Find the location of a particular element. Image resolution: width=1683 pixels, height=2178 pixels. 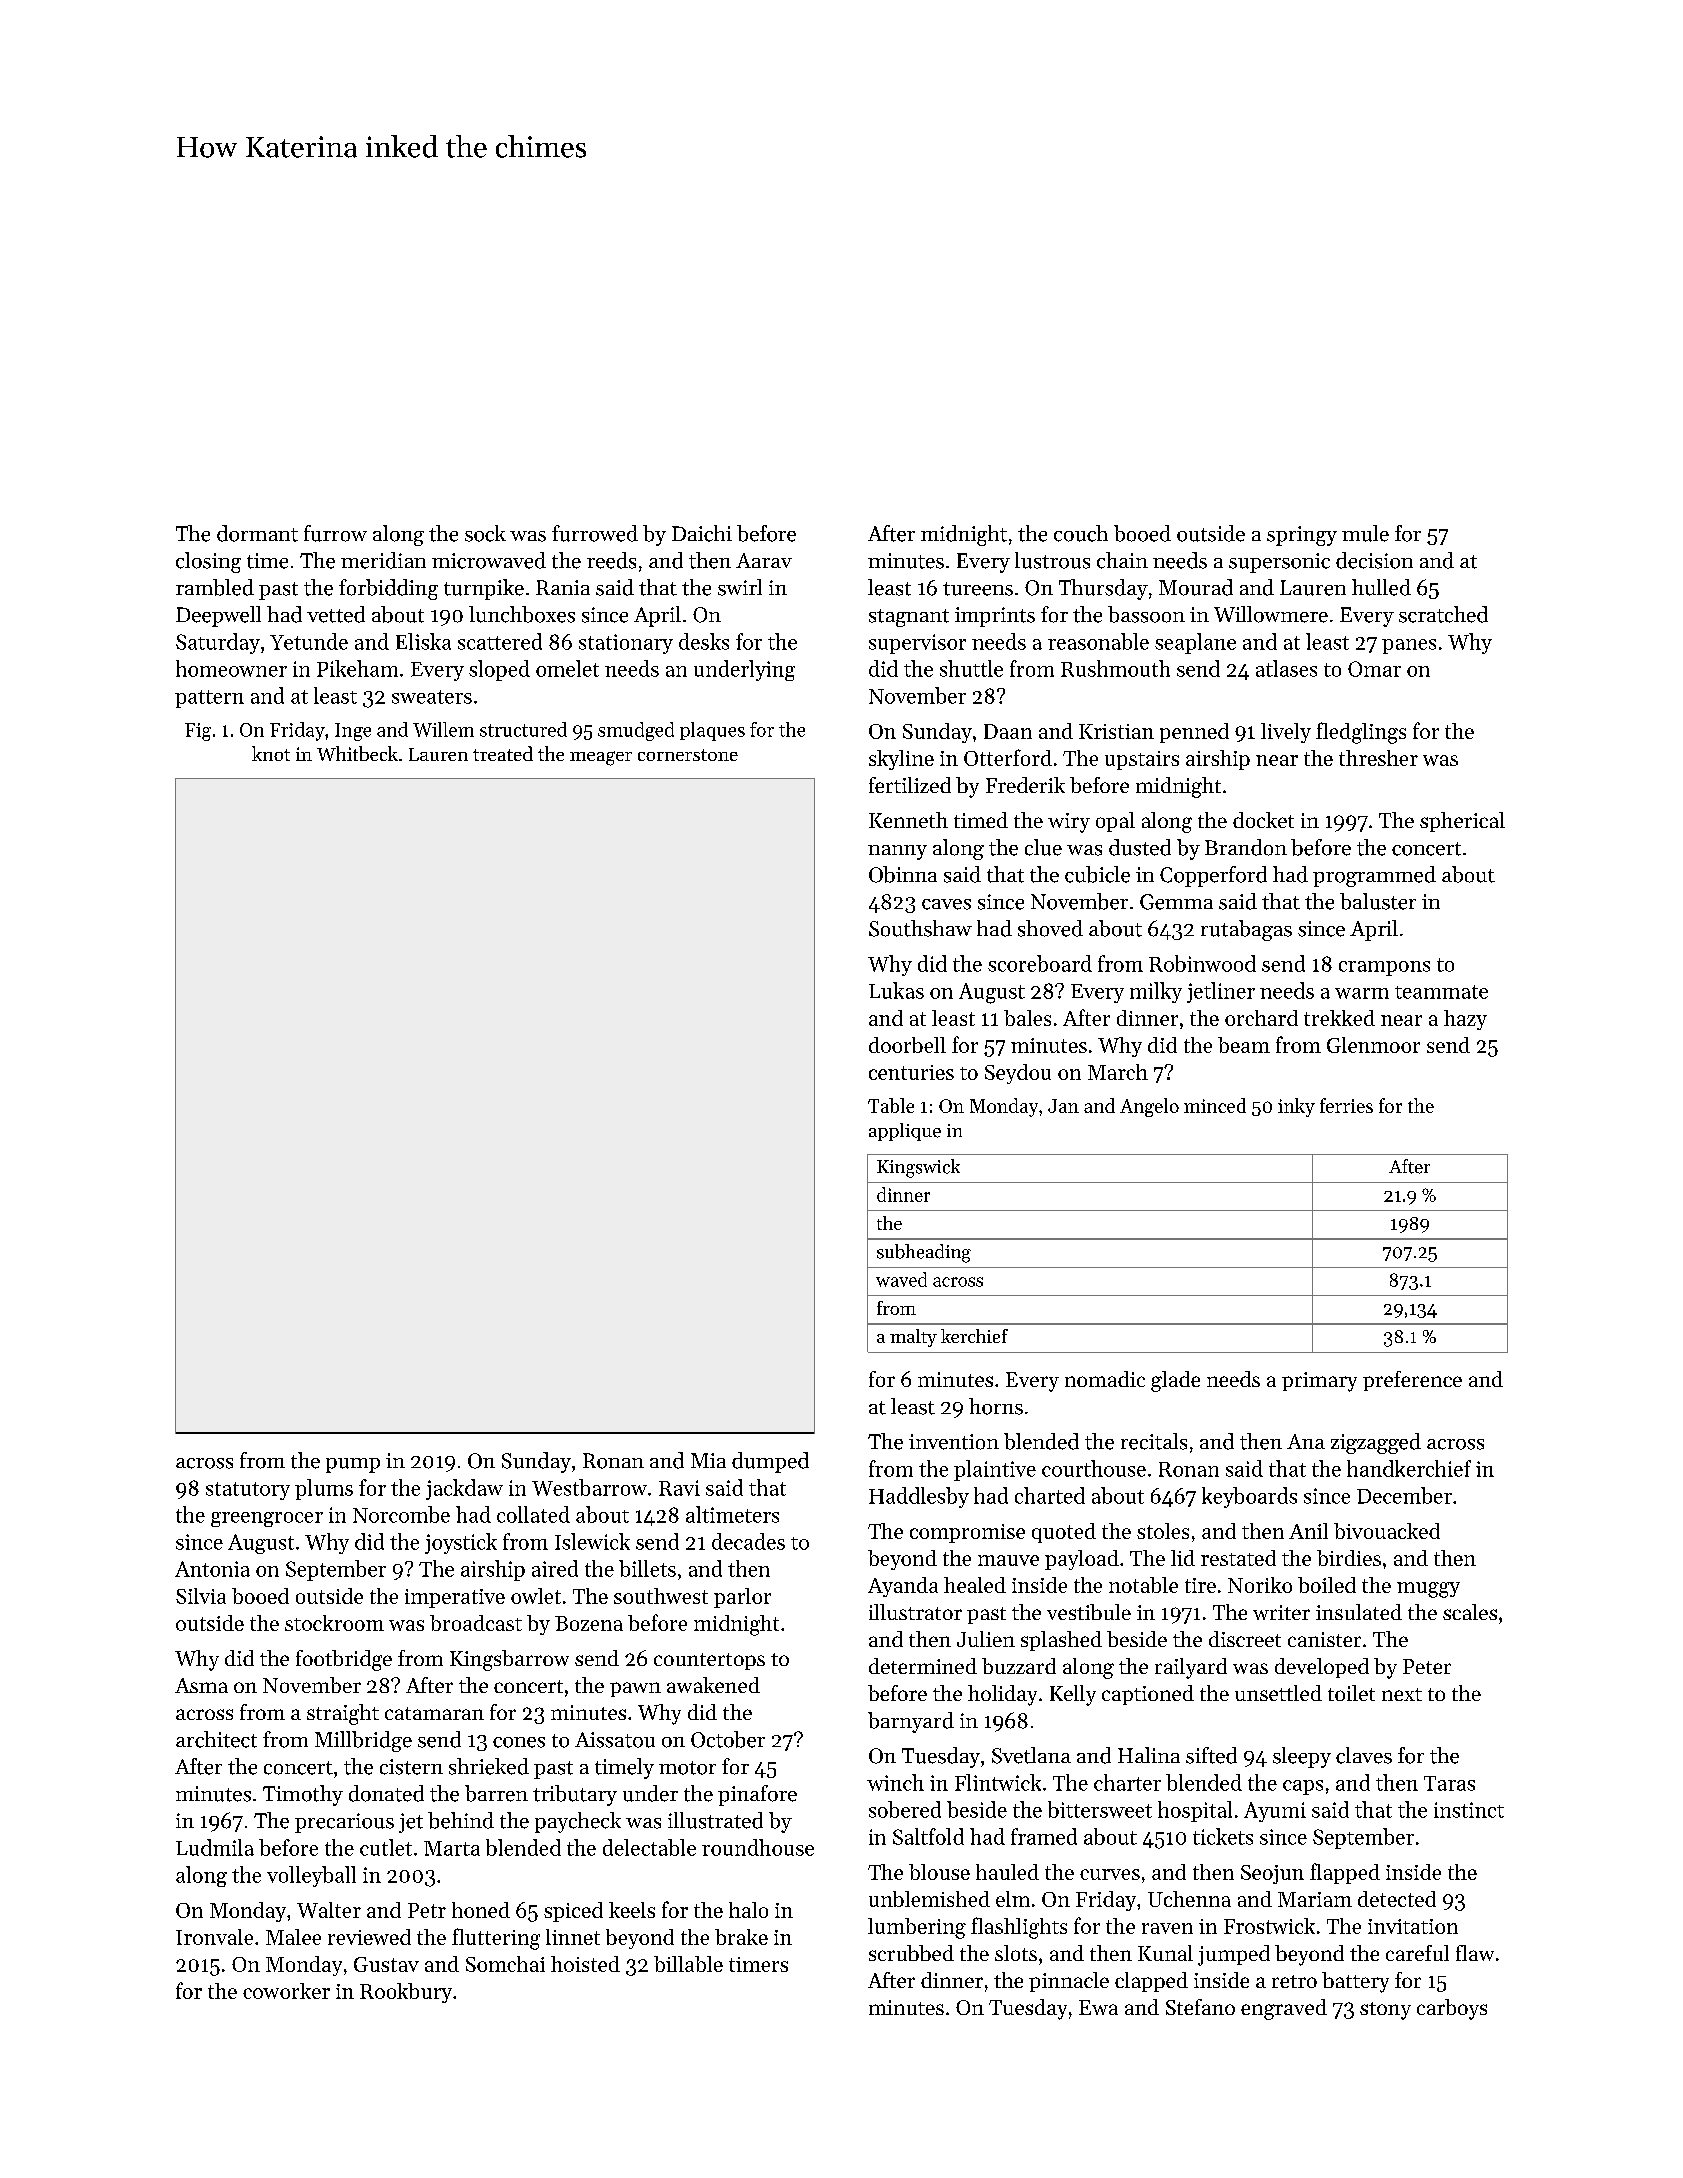

Rookbury is located at coordinates (406, 1993).
